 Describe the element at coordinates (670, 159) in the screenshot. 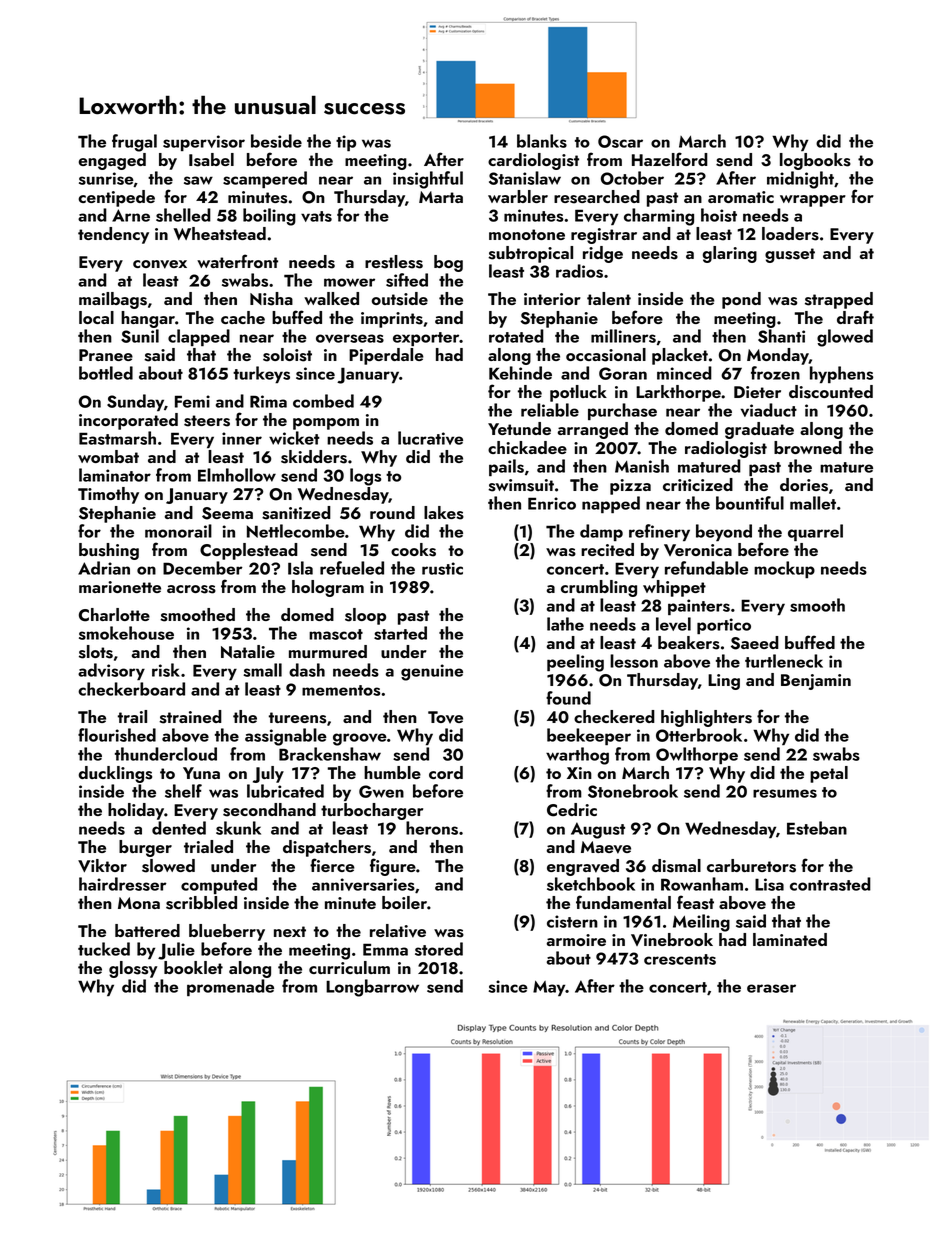

I see `Hazelford` at that location.
